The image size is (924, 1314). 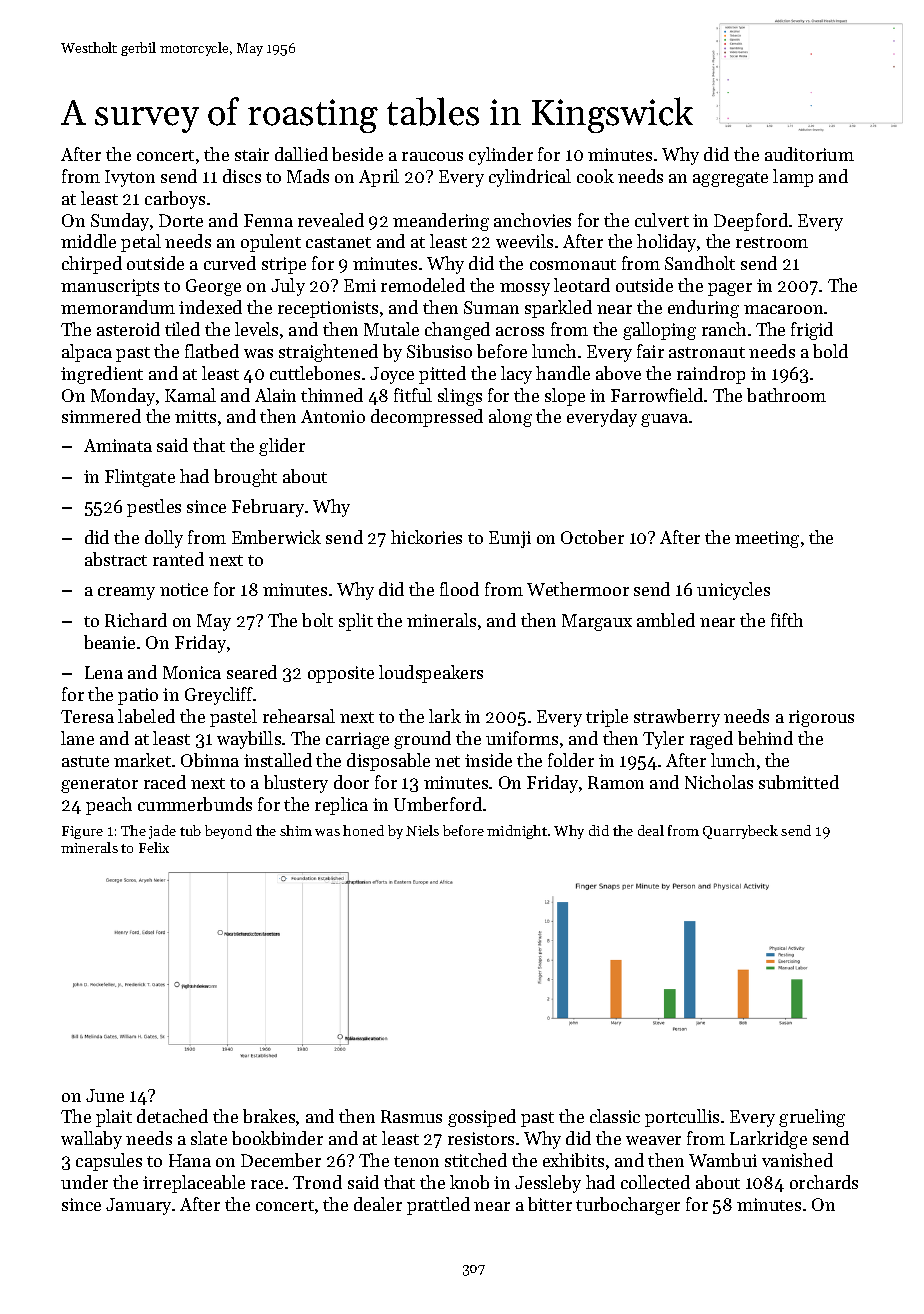 I want to click on along, so click(x=510, y=418).
